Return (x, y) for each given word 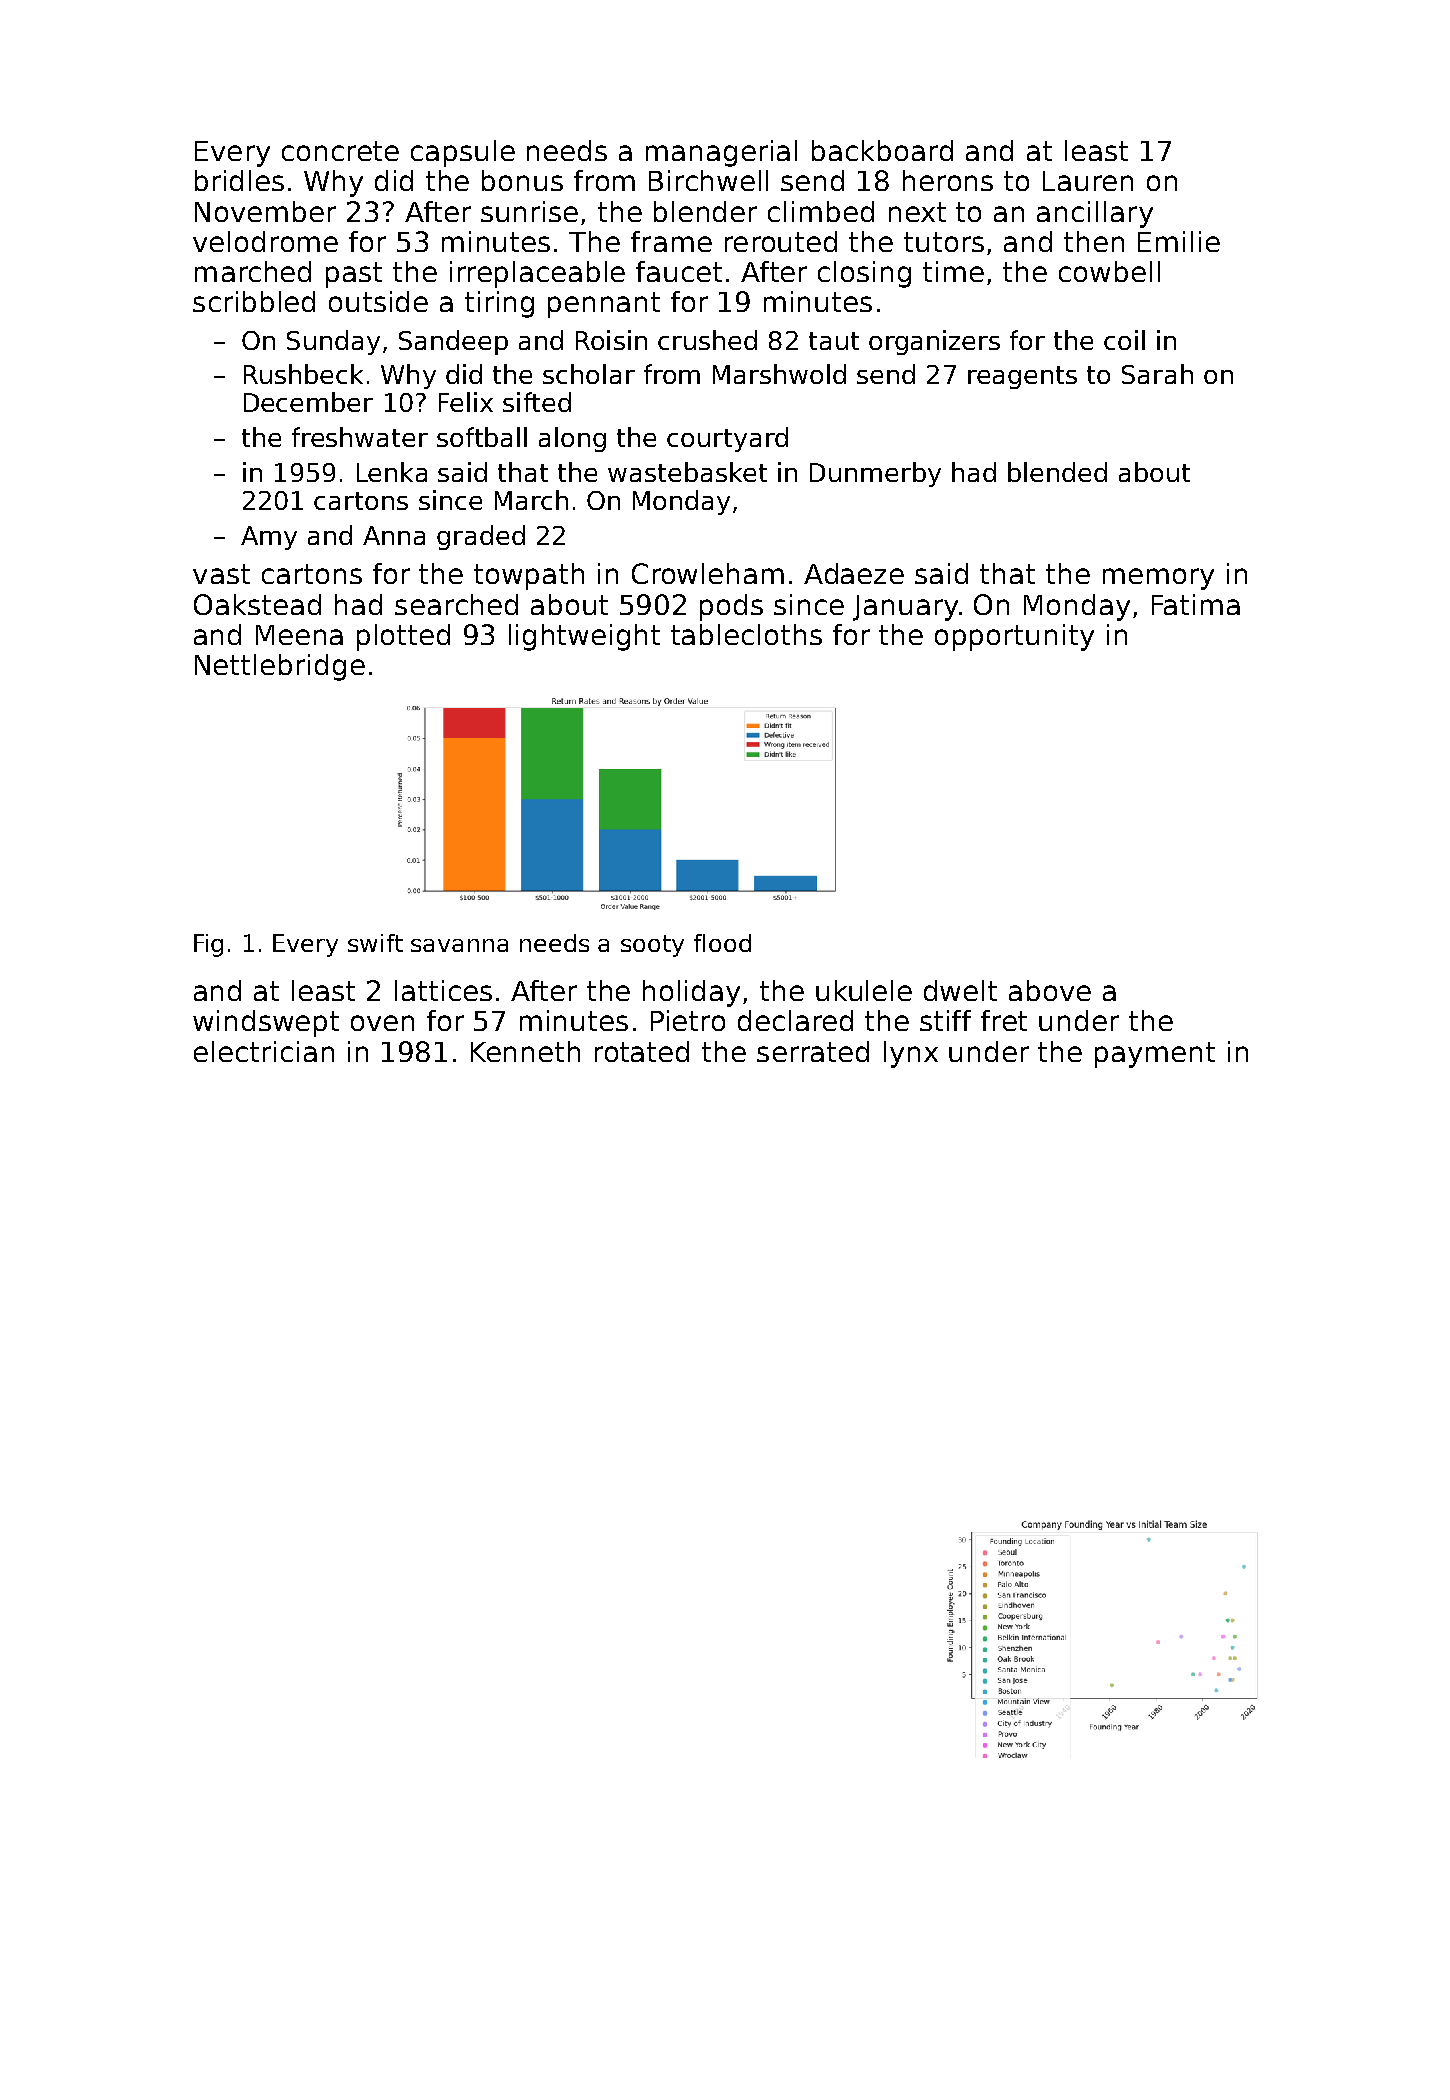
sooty (652, 946)
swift (375, 943)
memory (1158, 579)
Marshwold (779, 374)
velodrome (265, 241)
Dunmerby (875, 474)
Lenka (392, 472)
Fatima (1196, 604)
